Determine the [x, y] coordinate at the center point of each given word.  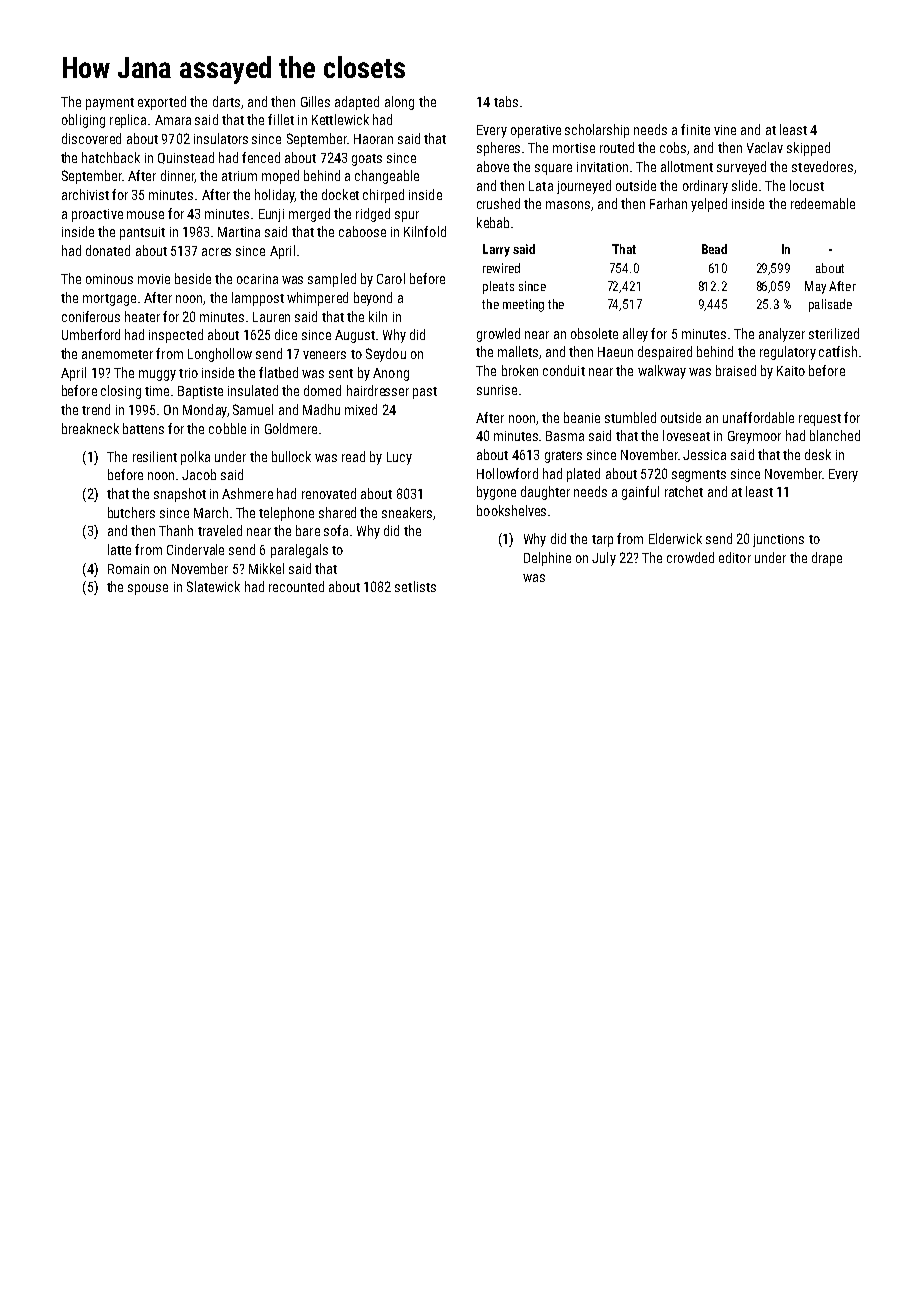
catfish [838, 351]
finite [695, 129]
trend [96, 409]
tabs [506, 101]
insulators [221, 138]
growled [498, 335]
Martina [239, 232]
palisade [830, 305]
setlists [415, 586]
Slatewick [213, 586]
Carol [391, 278]
